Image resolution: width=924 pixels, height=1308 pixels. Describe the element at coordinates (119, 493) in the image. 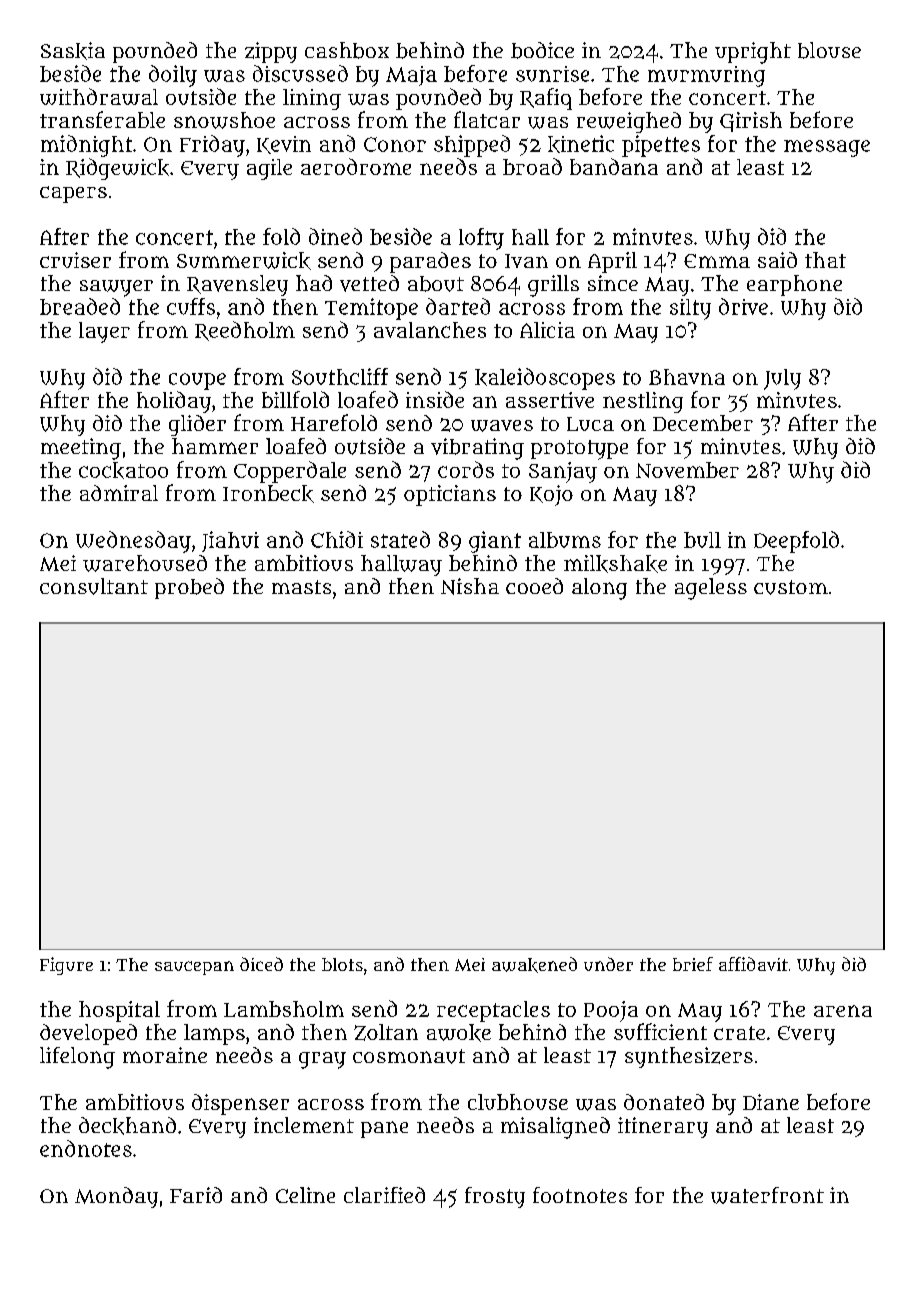

I see `admiral` at that location.
